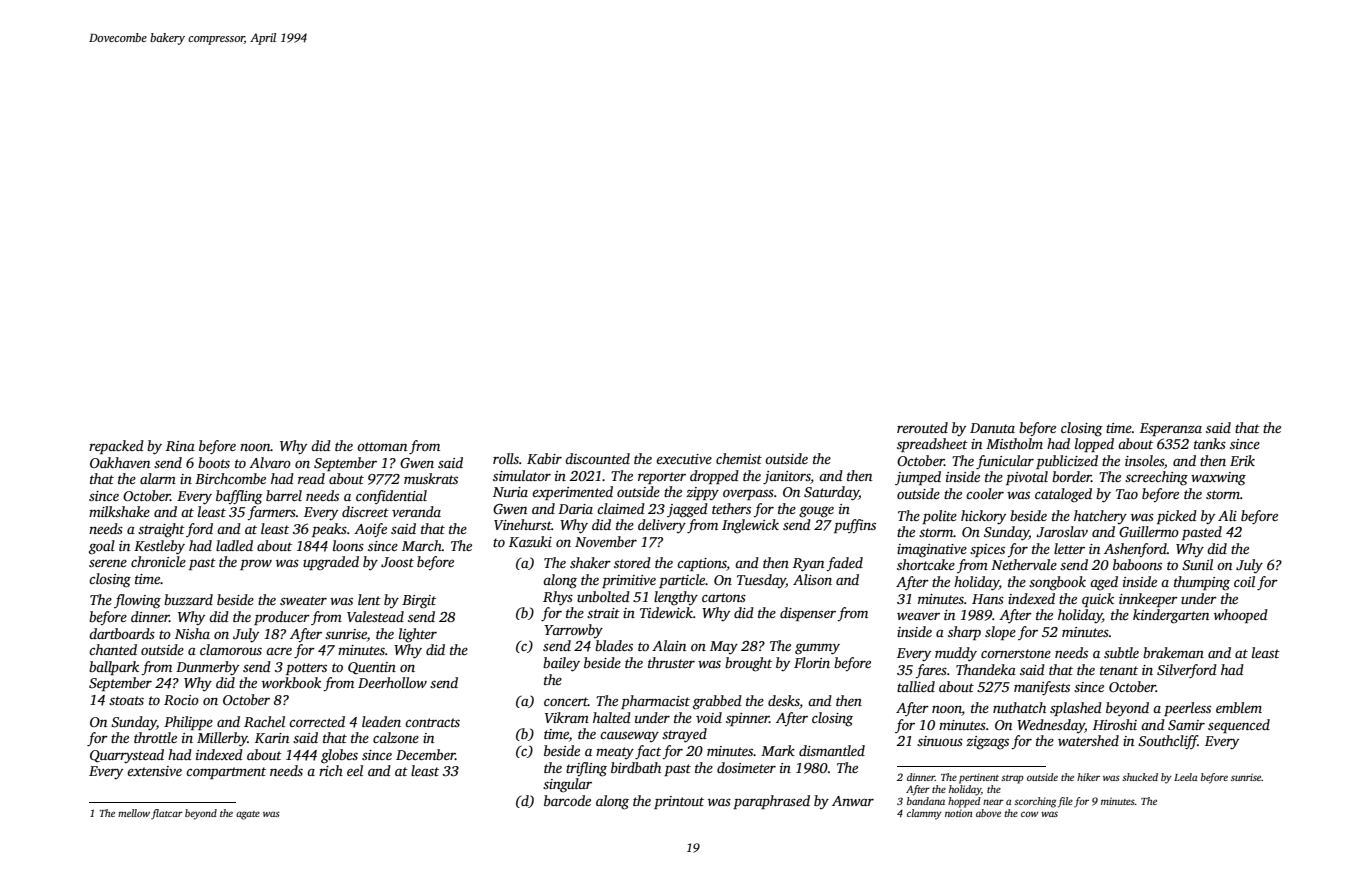  Describe the element at coordinates (778, 750) in the screenshot. I see `Mark` at that location.
